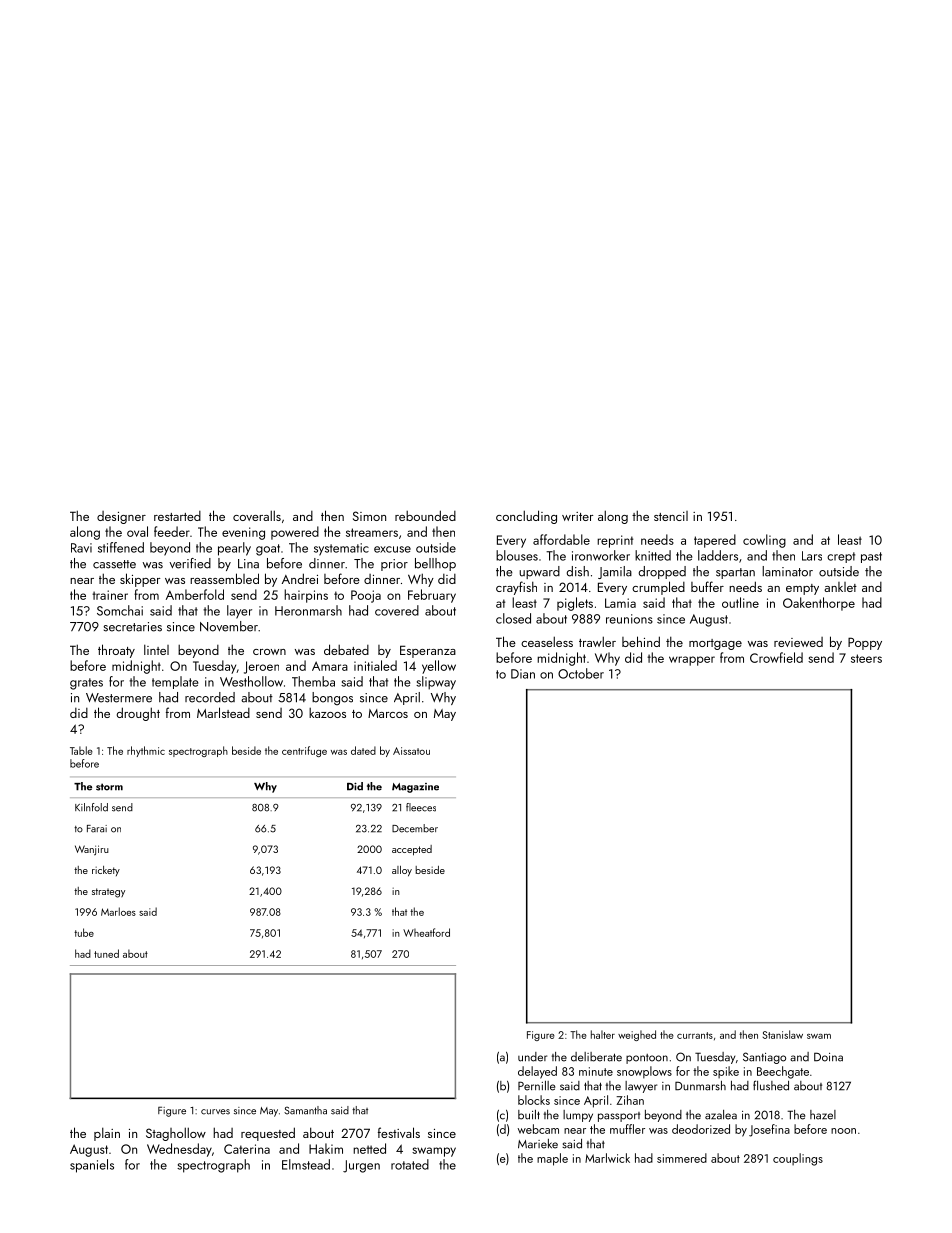  I want to click on wrapper, so click(692, 661).
